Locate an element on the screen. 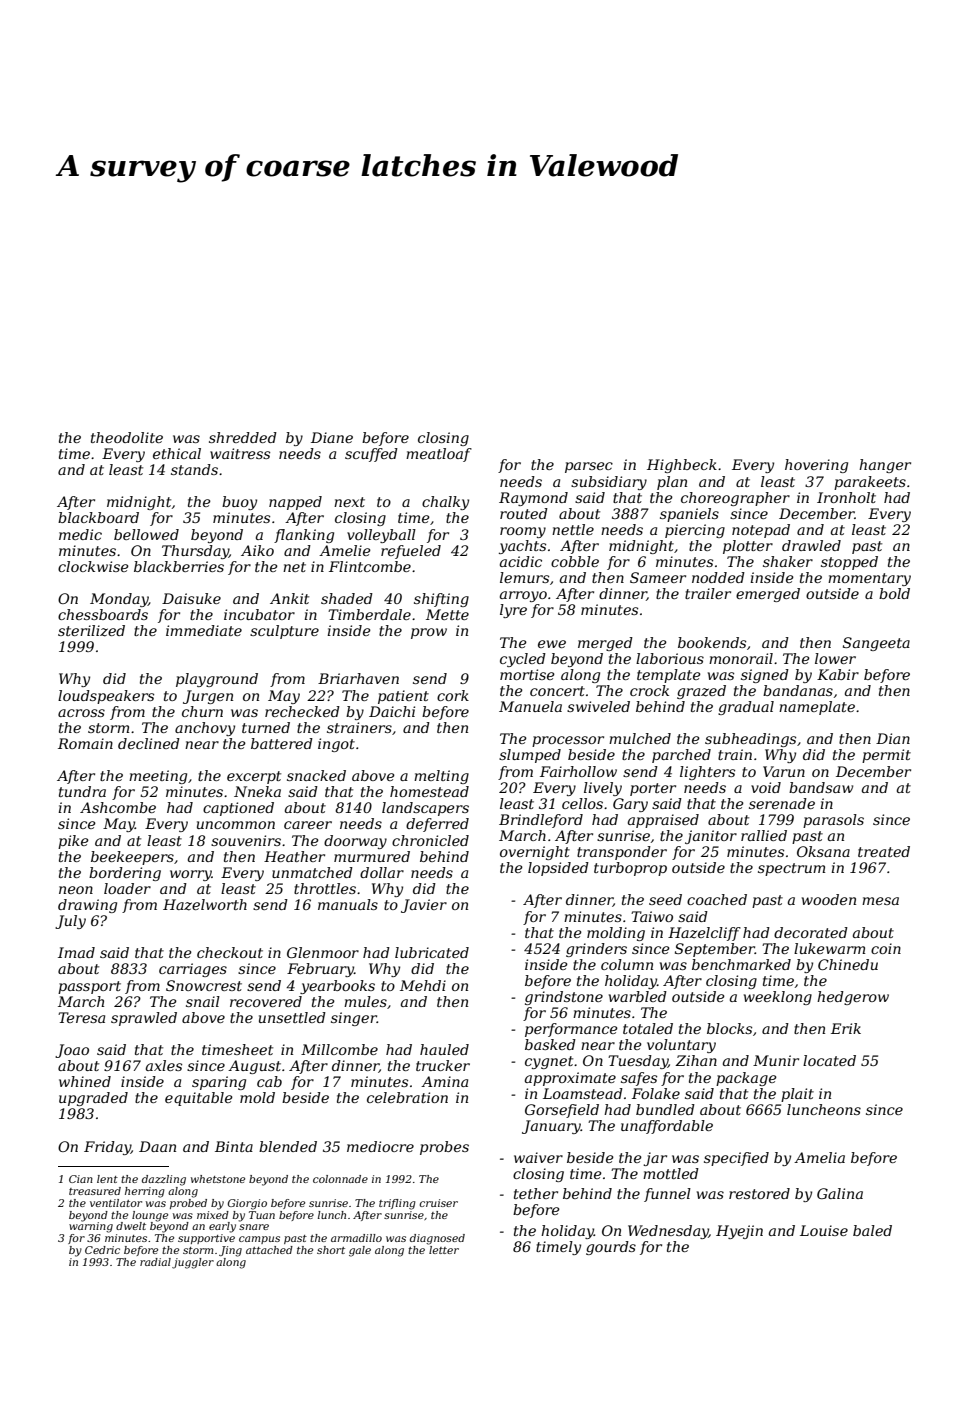  funnel is located at coordinates (667, 1195).
